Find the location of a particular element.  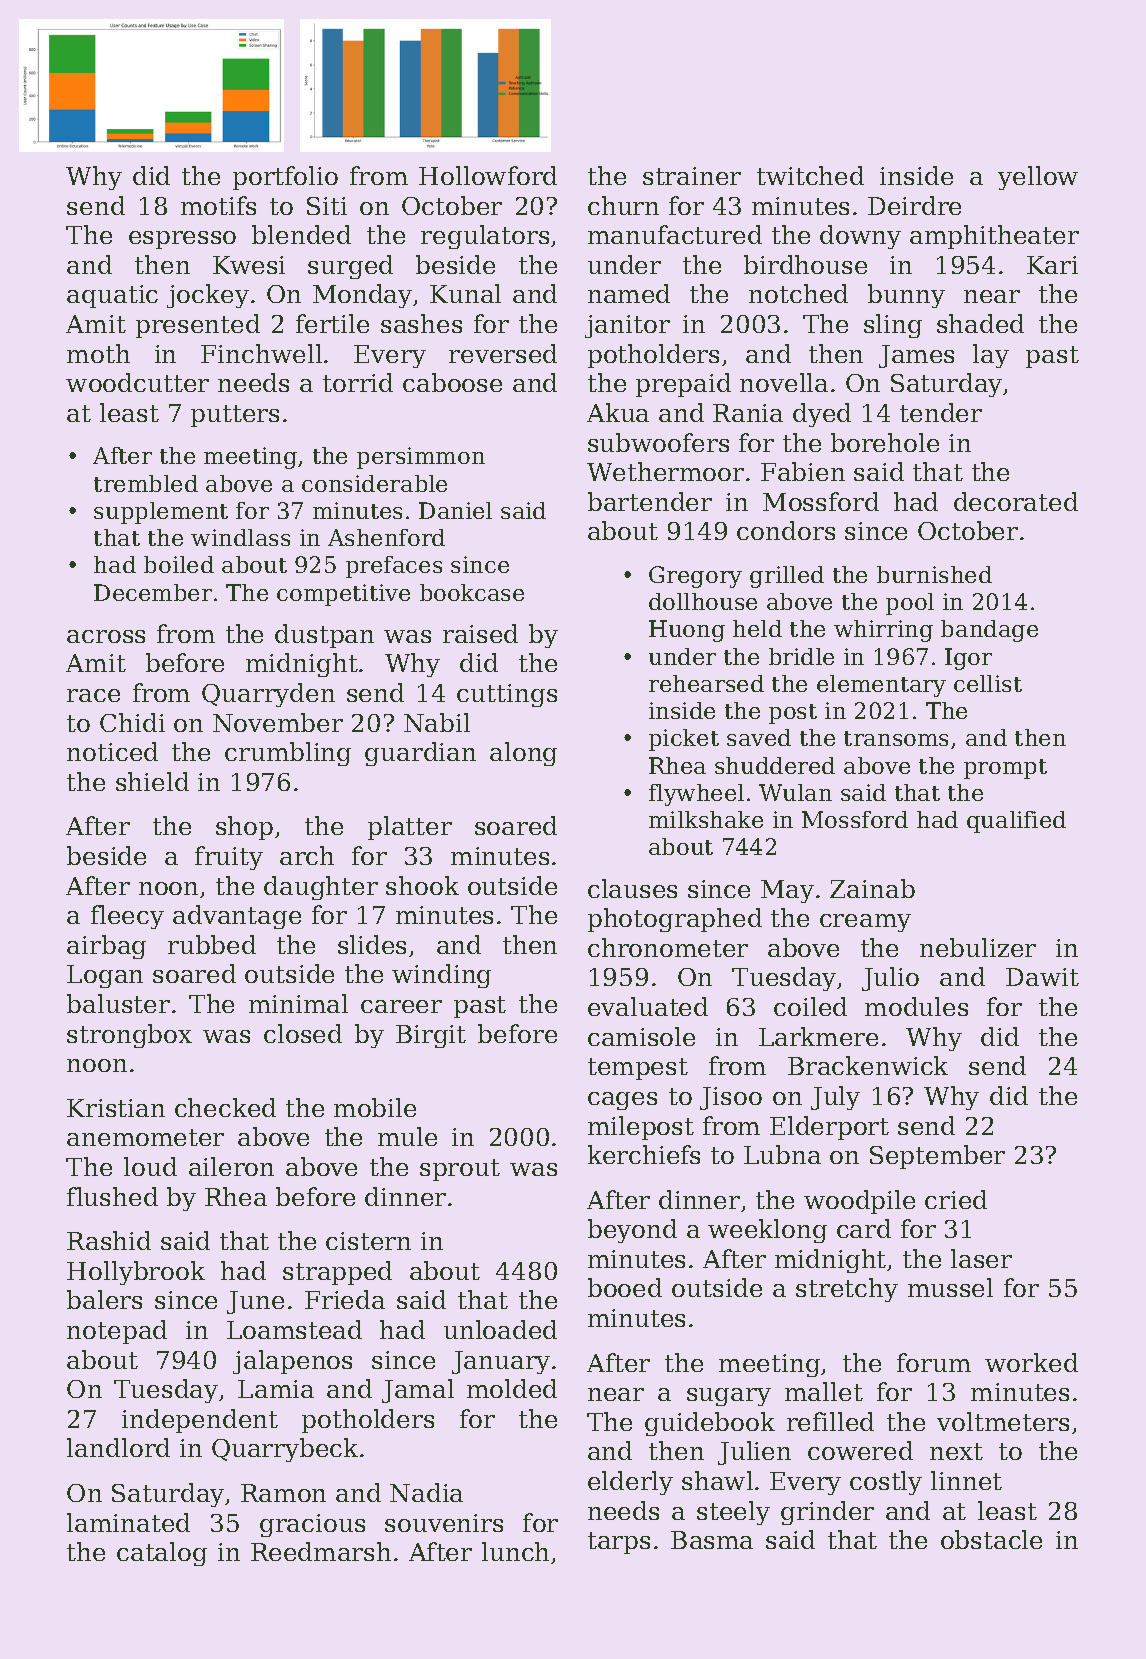

bunny is located at coordinates (906, 296).
